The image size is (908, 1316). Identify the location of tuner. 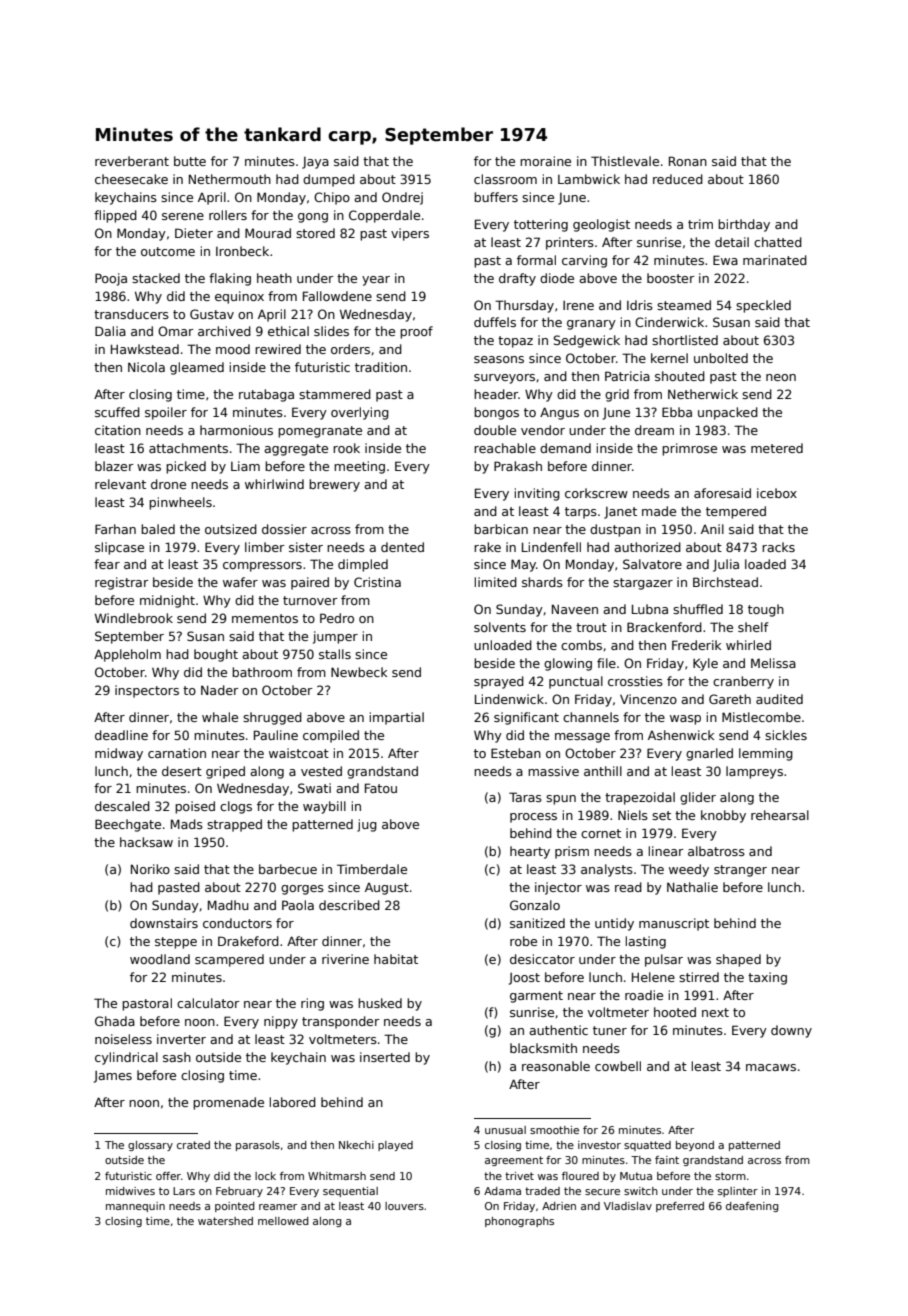
(610, 1030).
